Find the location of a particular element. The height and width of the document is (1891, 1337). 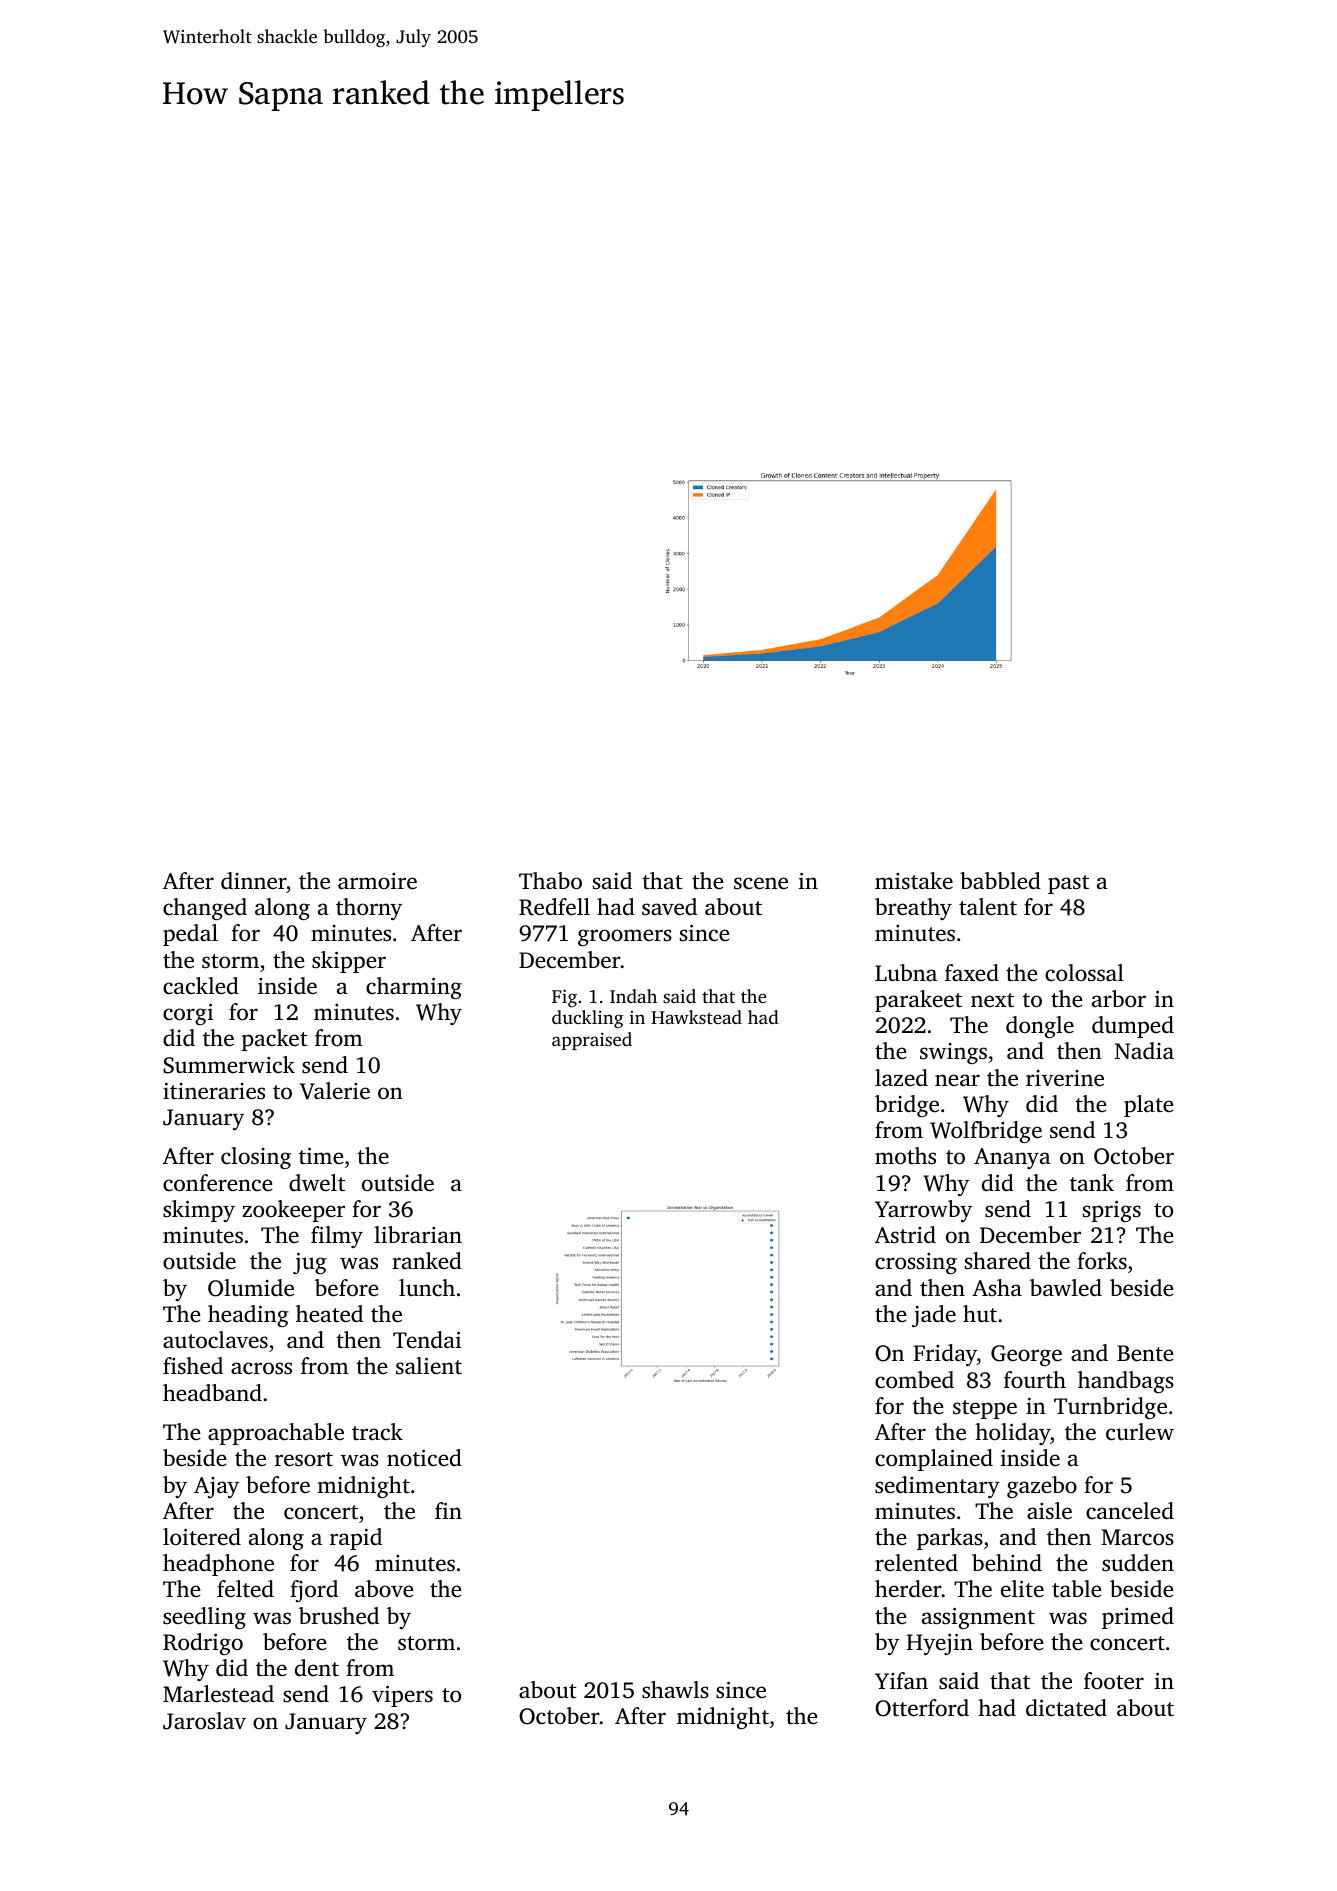

jug is located at coordinates (310, 1263).
